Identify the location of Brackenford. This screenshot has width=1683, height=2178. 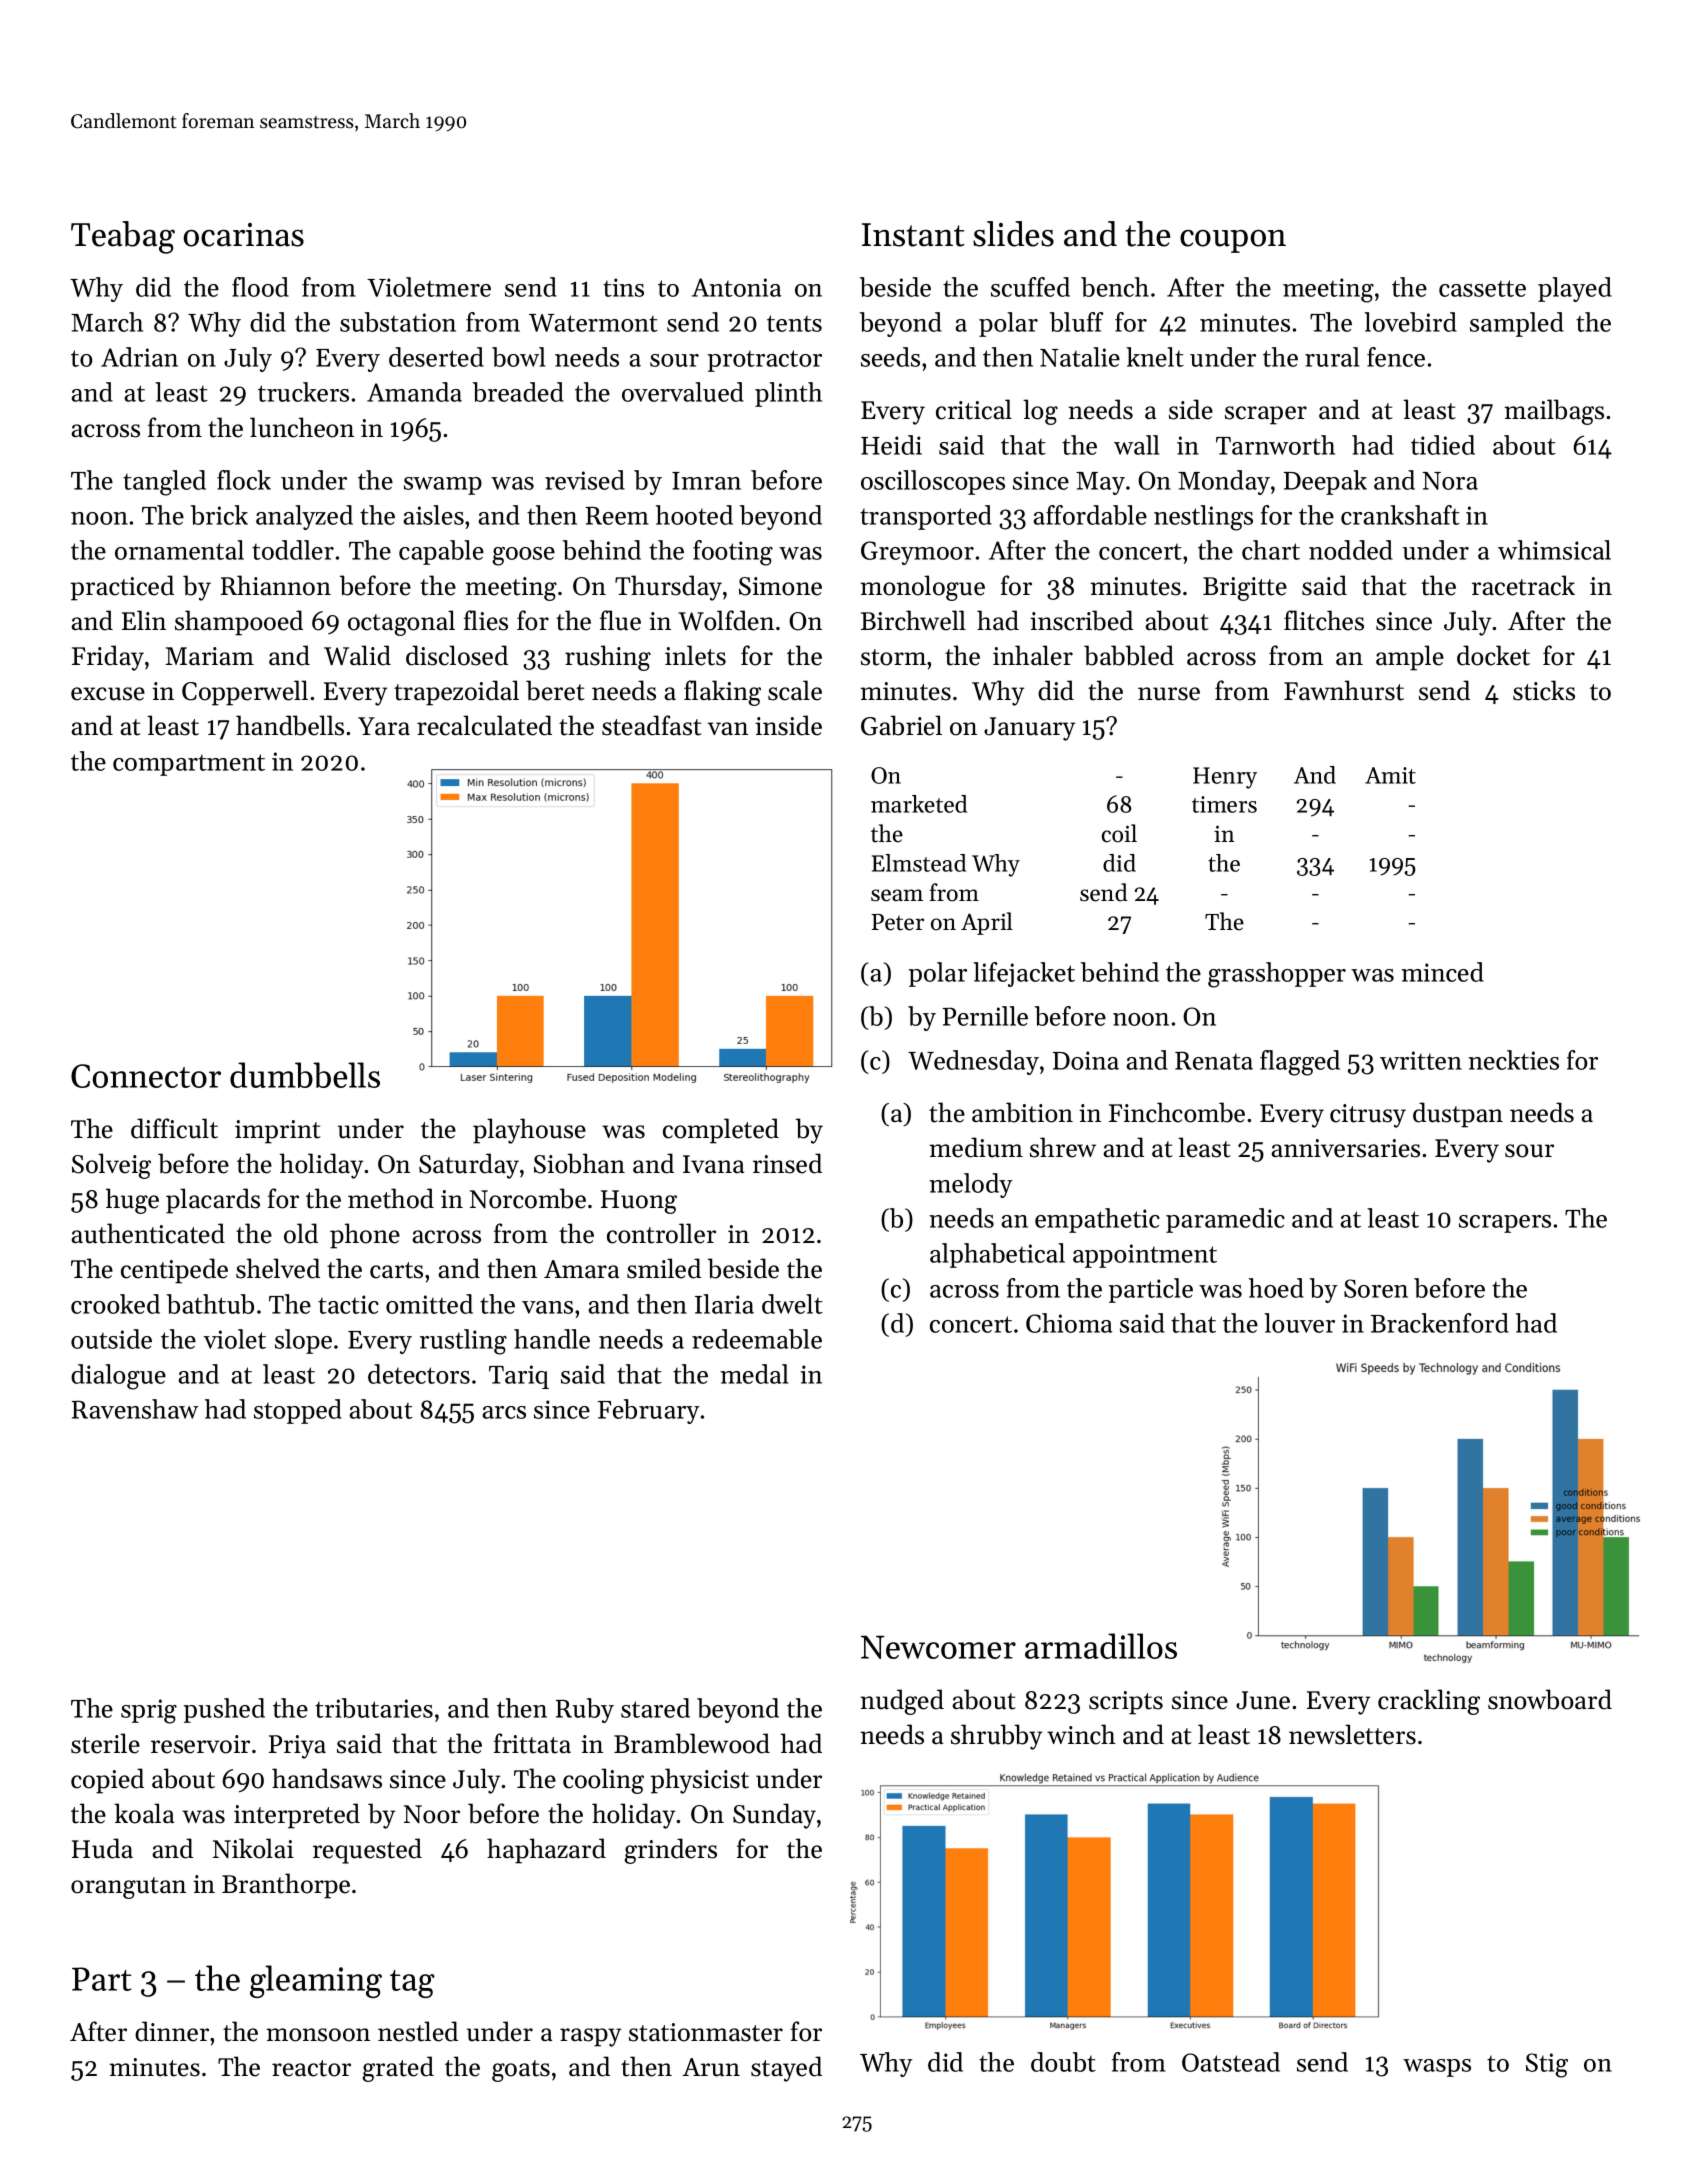
(1440, 1323).
